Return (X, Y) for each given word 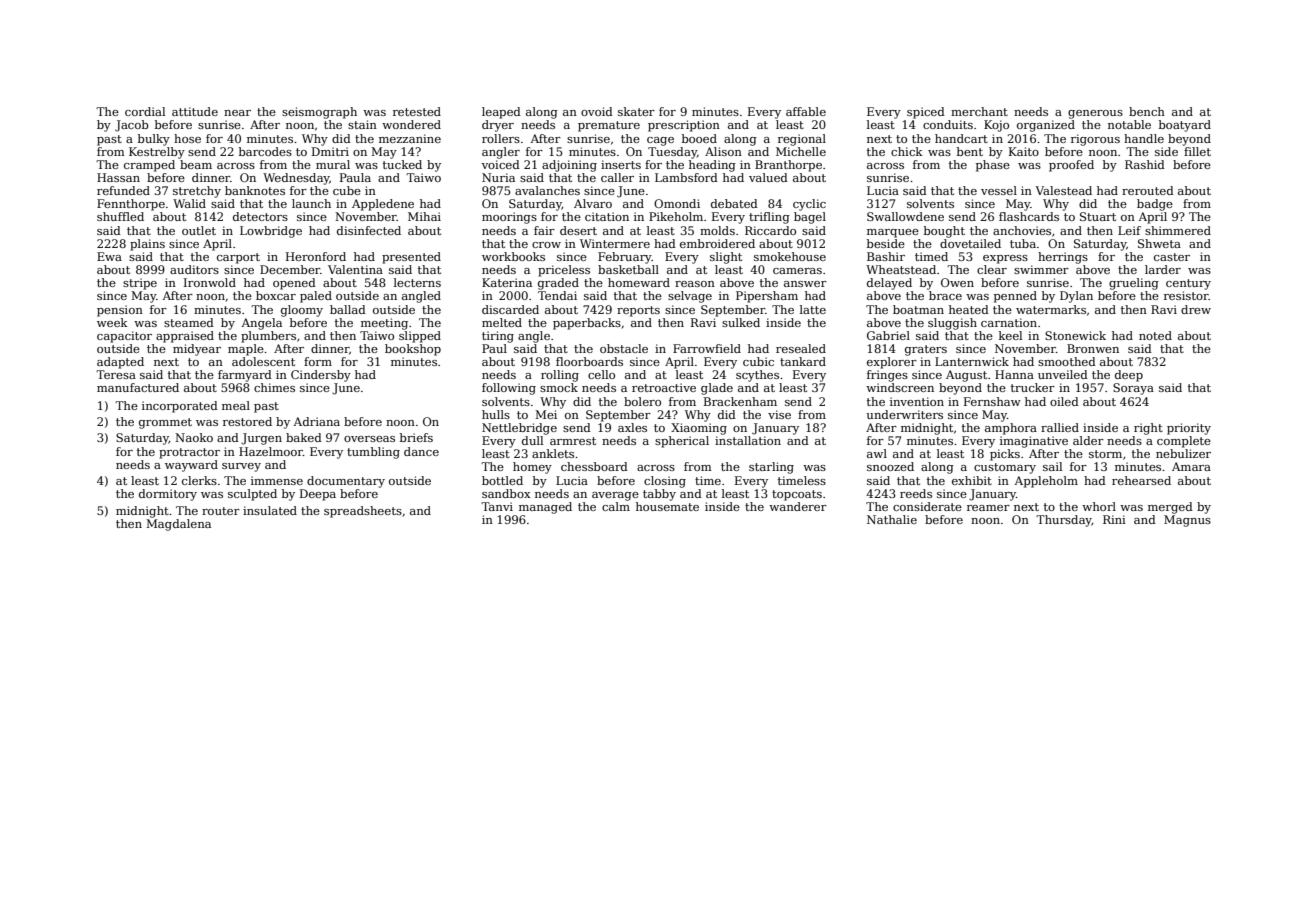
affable (806, 111)
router (221, 511)
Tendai (557, 295)
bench (1147, 111)
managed (545, 508)
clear (992, 269)
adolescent (263, 361)
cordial (145, 111)
